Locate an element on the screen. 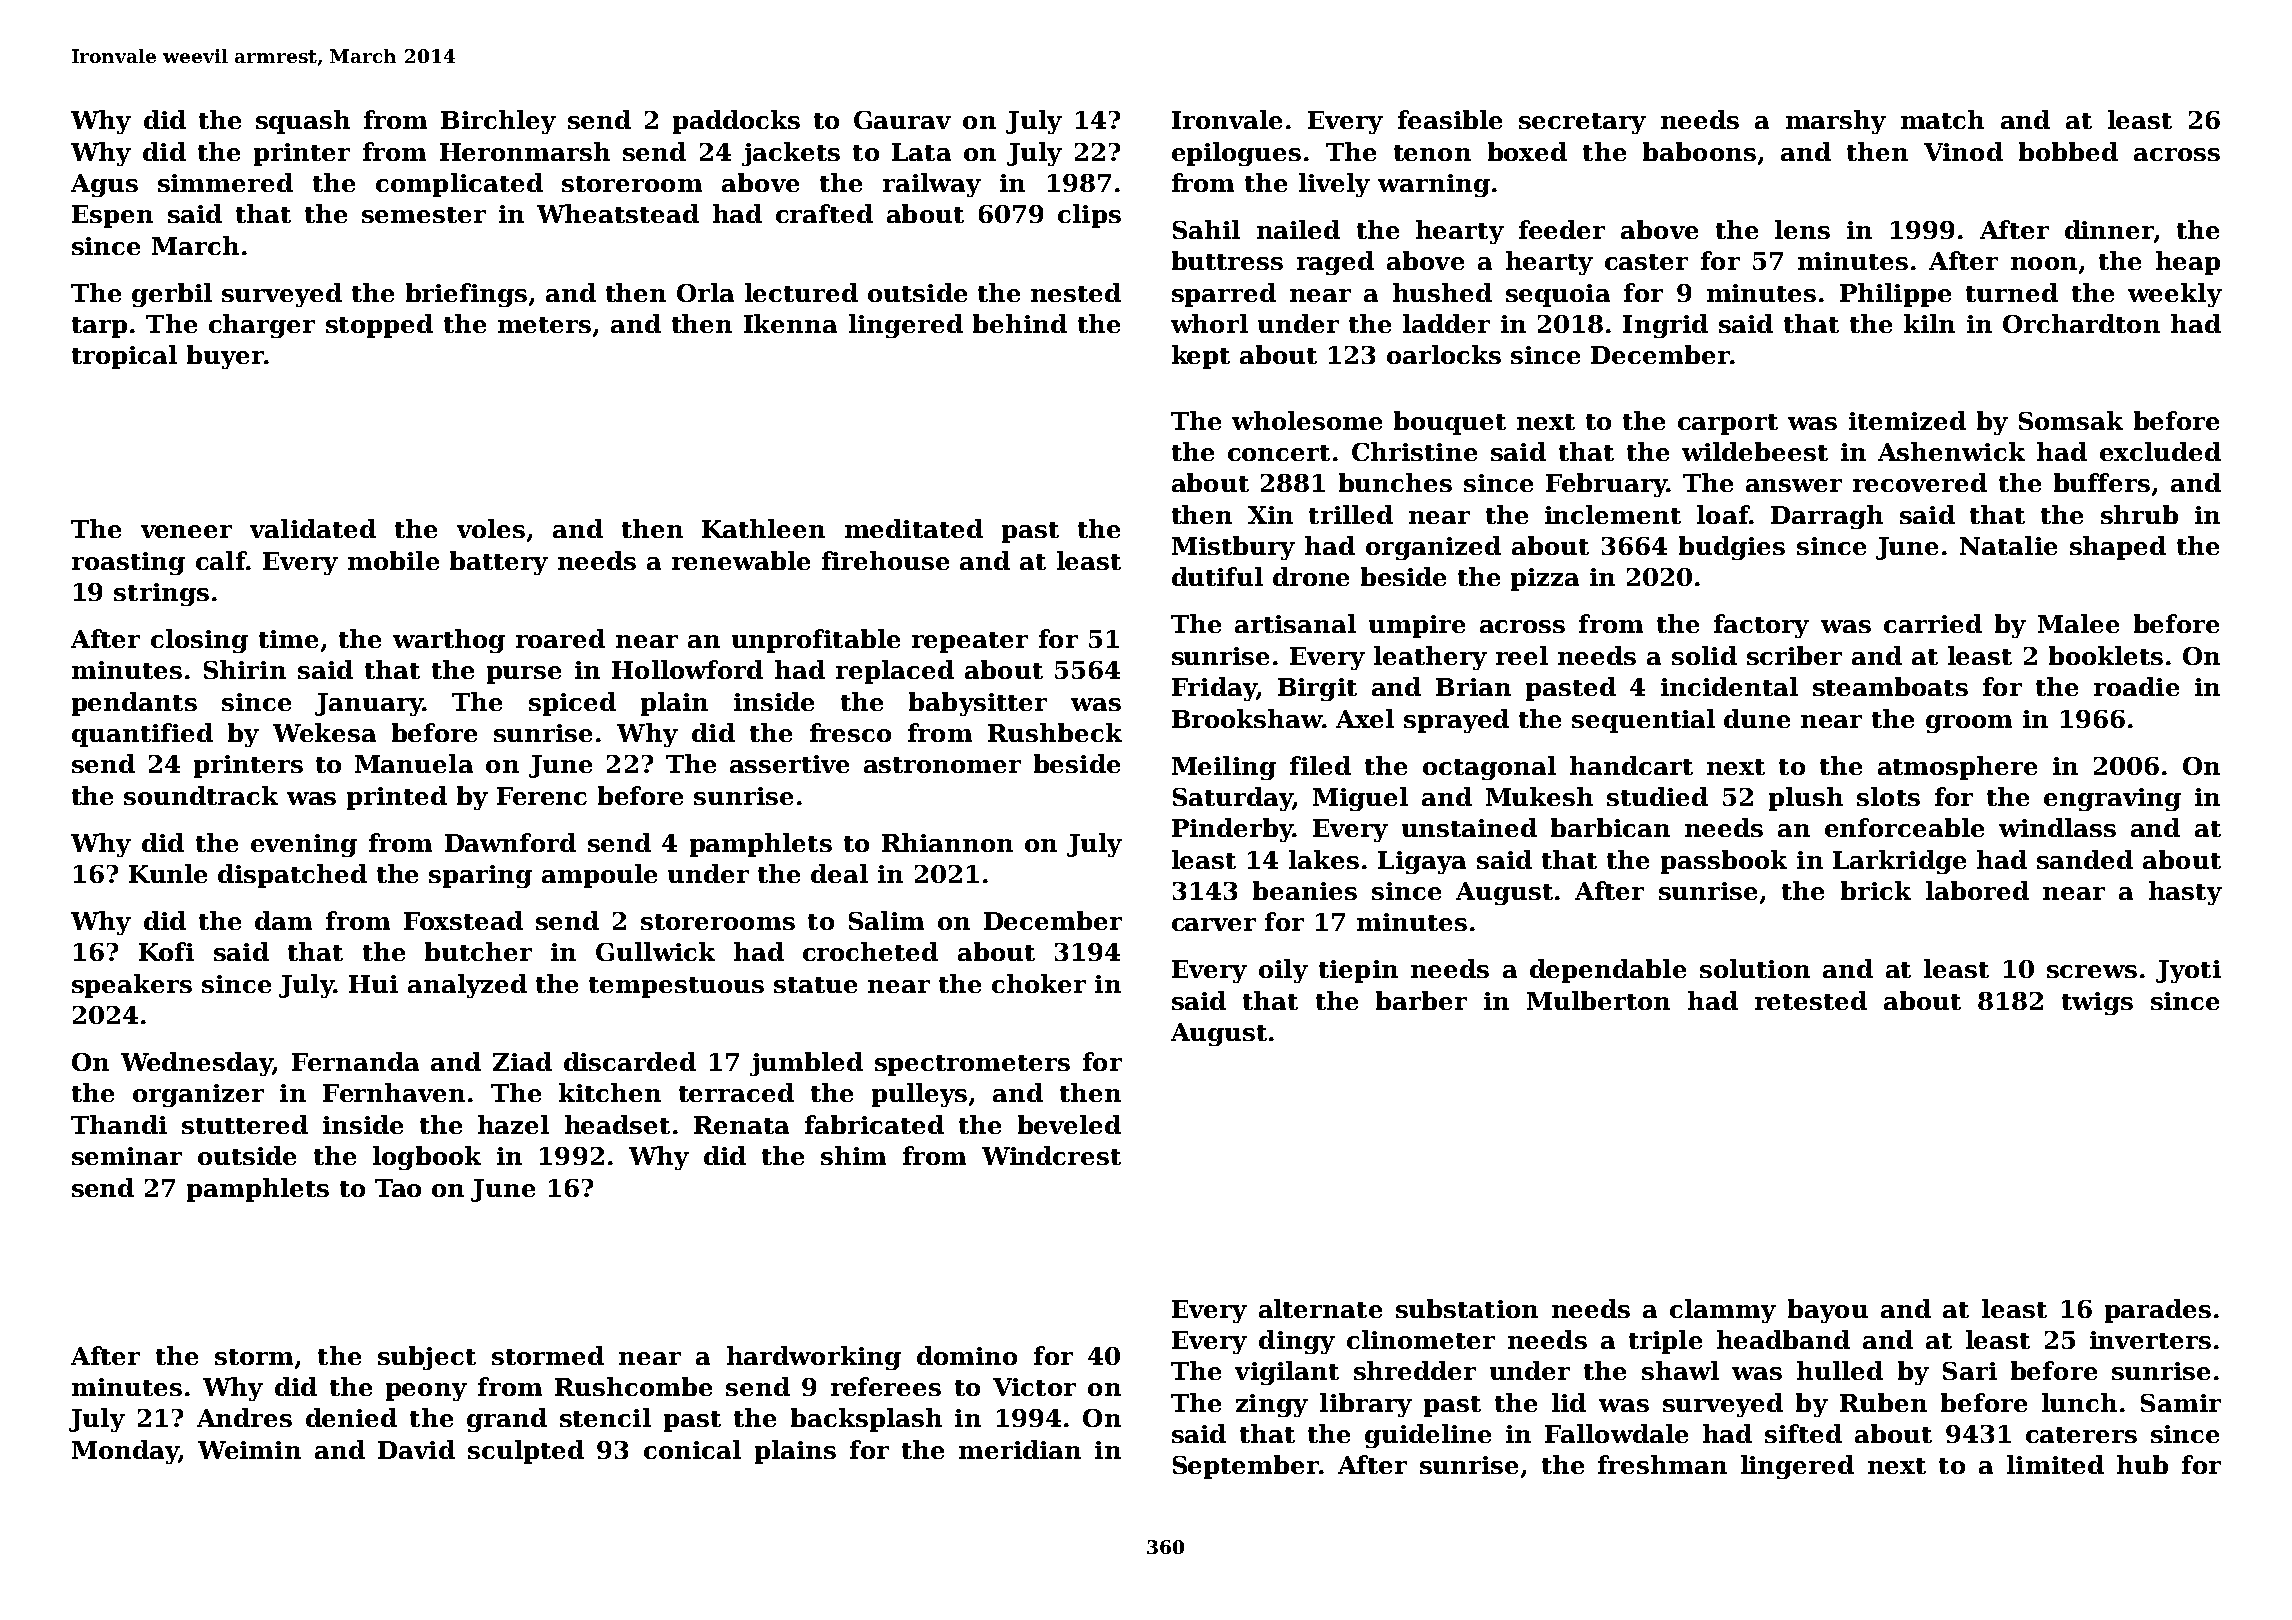 This screenshot has height=1620, width=2292. astronomer is located at coordinates (942, 765).
